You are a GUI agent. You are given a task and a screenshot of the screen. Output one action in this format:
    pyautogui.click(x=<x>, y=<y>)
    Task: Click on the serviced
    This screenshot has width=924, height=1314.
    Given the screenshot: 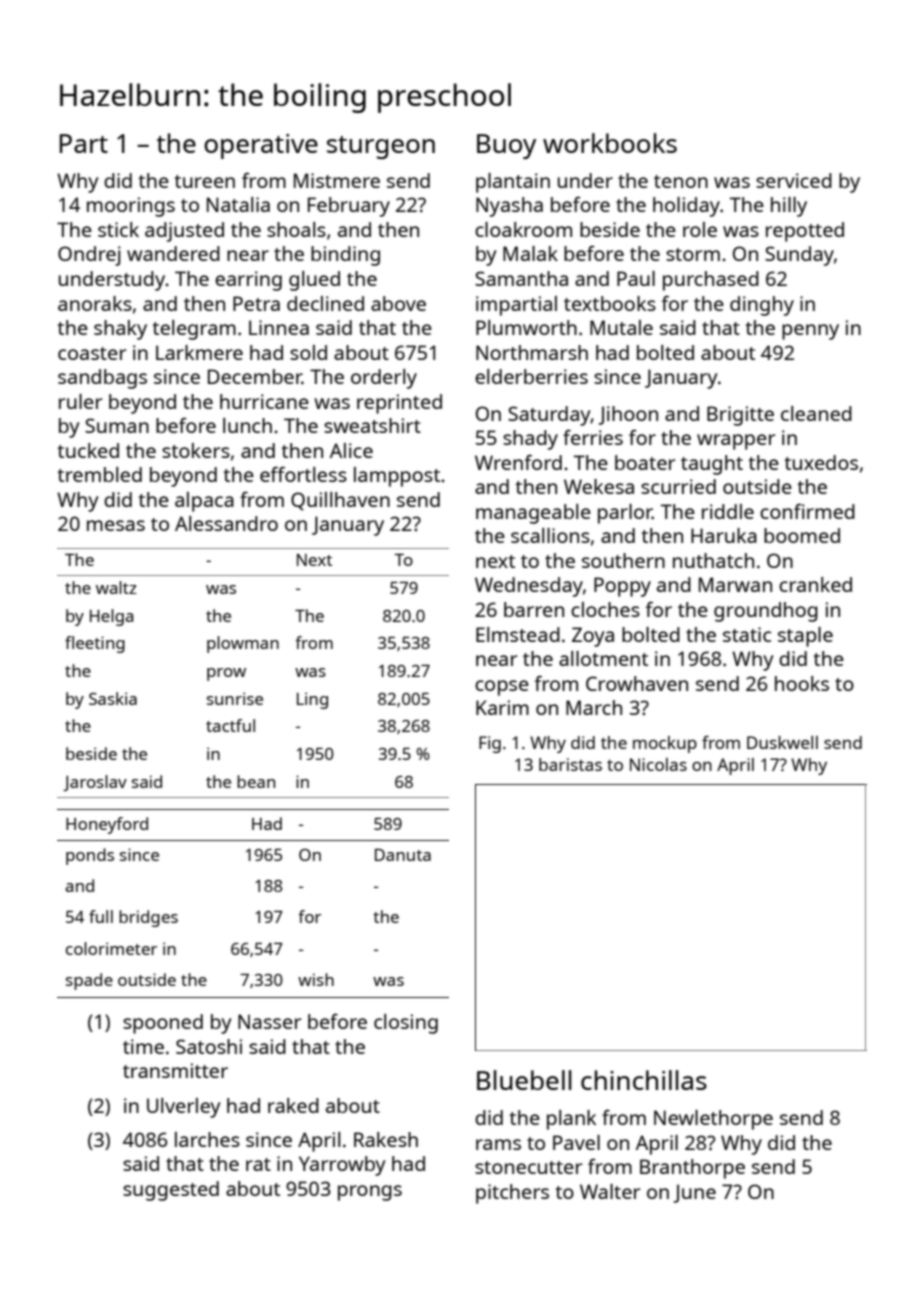 What is the action you would take?
    pyautogui.click(x=794, y=180)
